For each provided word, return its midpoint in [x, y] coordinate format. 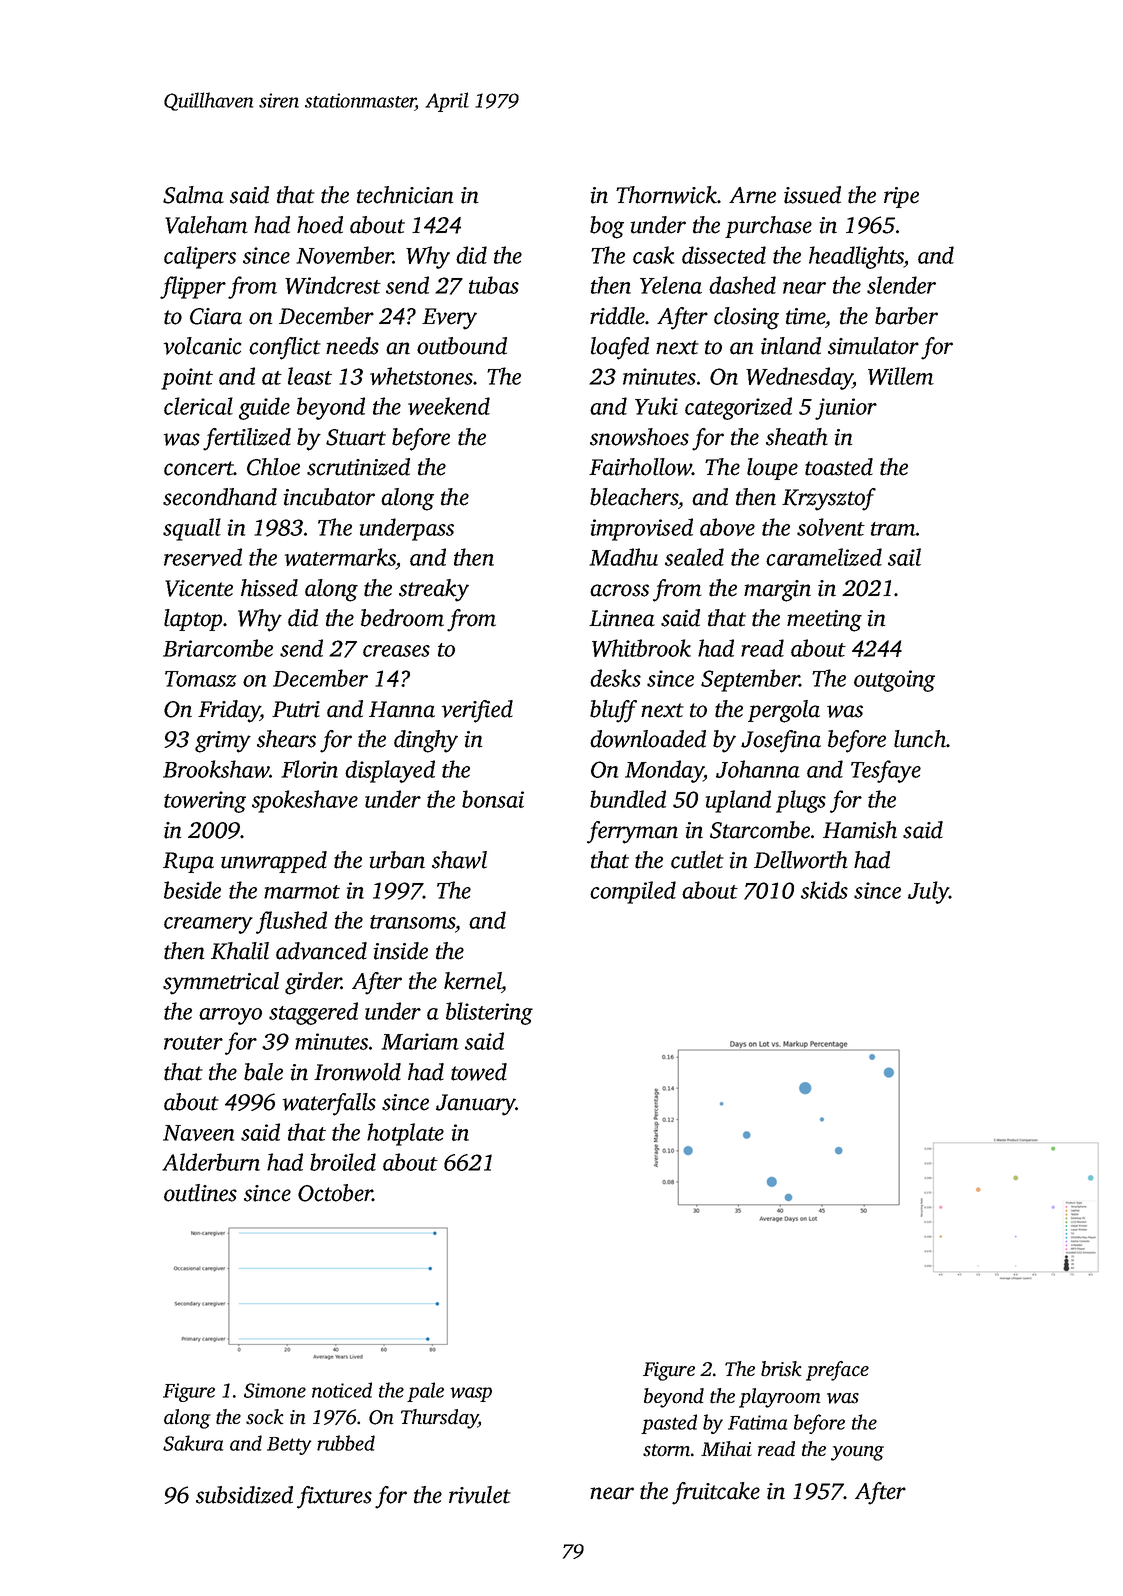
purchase [768, 227]
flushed [291, 922]
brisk [781, 1369]
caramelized [824, 557]
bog [607, 227]
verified [477, 711]
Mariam [420, 1041]
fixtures [334, 1497]
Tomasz [200, 679]
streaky [434, 590]
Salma [193, 195]
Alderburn [211, 1162]
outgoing [894, 681]
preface [837, 1371]
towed [479, 1072]
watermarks [340, 558]
